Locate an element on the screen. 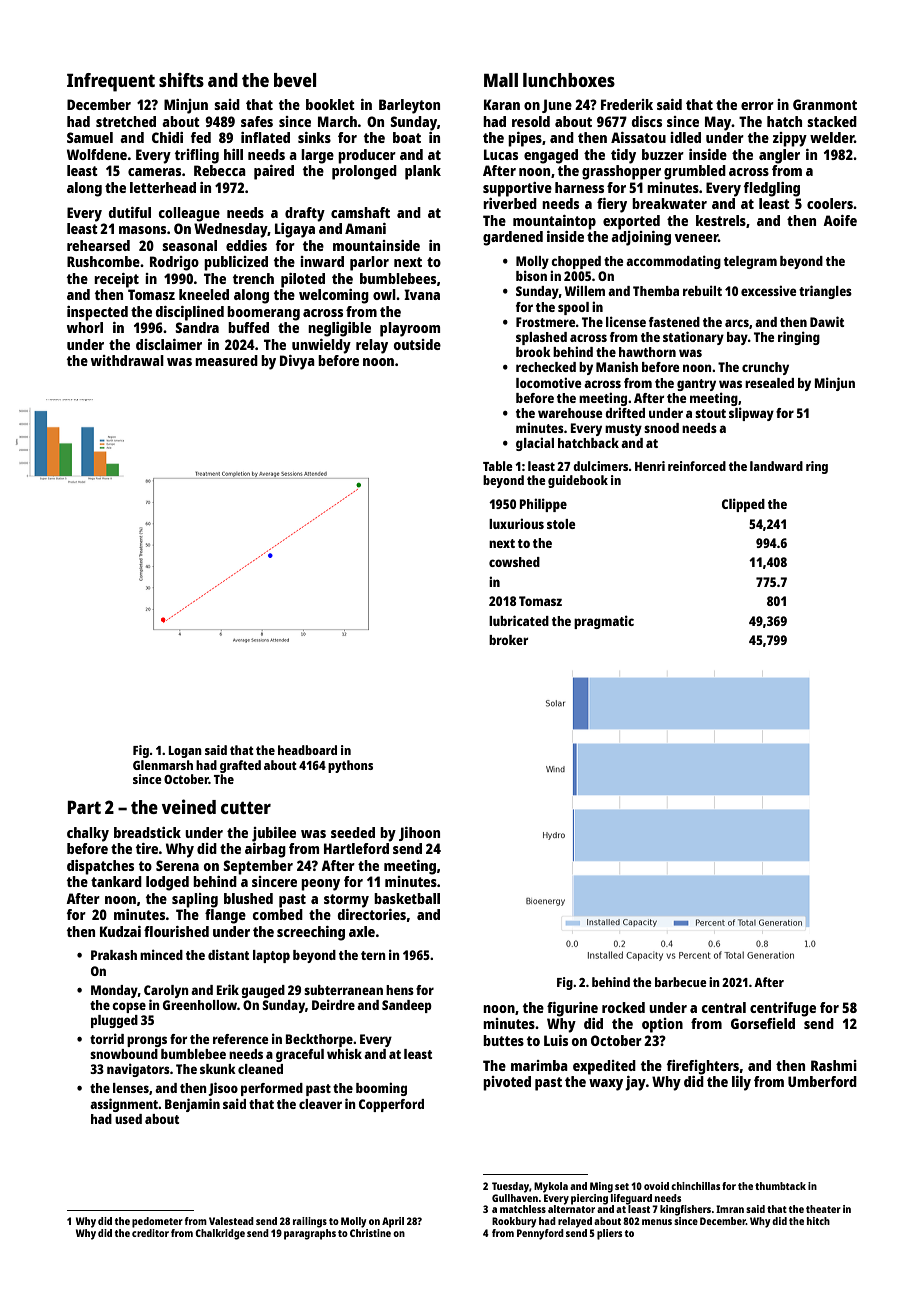  flange is located at coordinates (225, 916).
